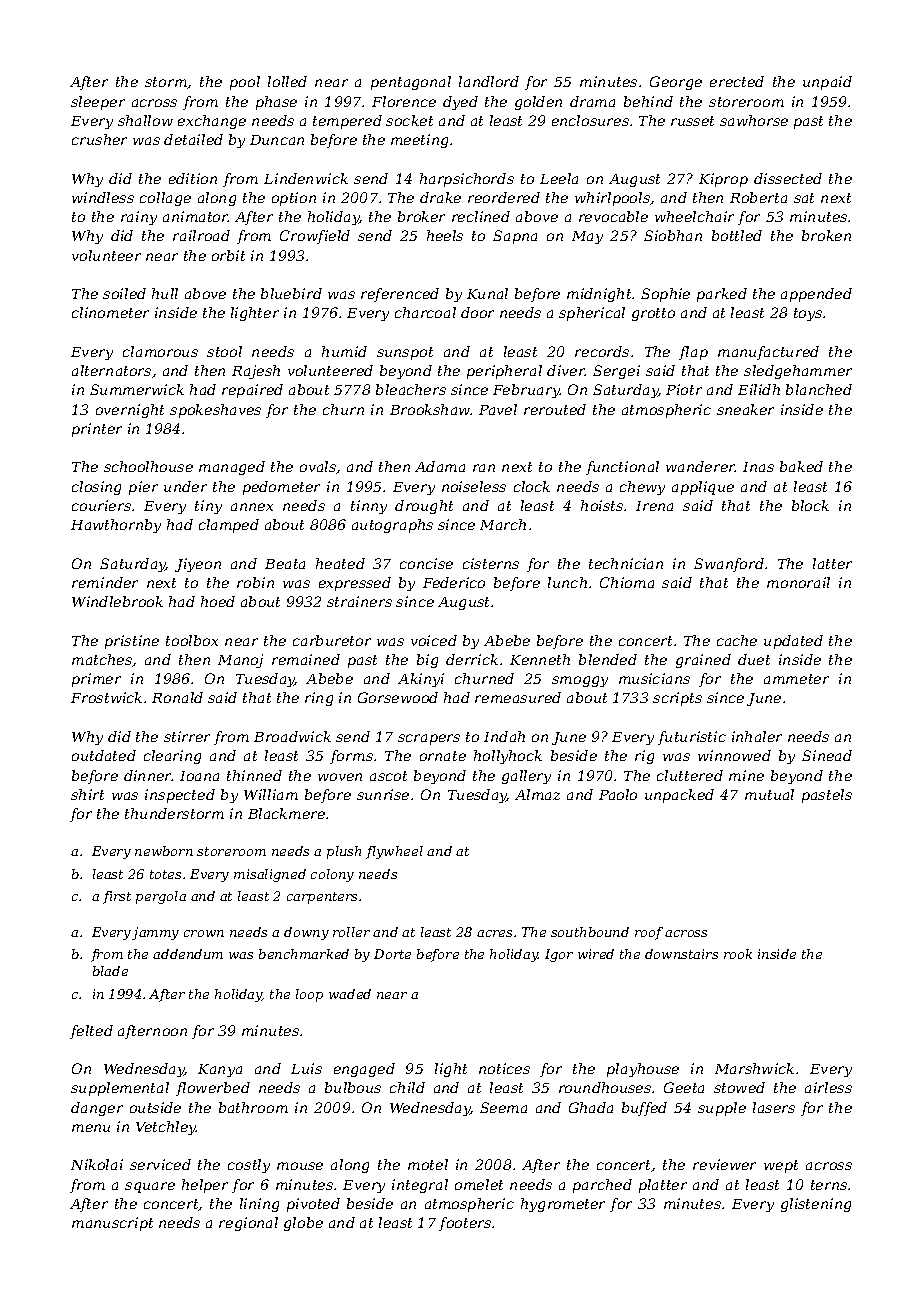  What do you see at coordinates (364, 1070) in the document?
I see `engaged` at bounding box center [364, 1070].
